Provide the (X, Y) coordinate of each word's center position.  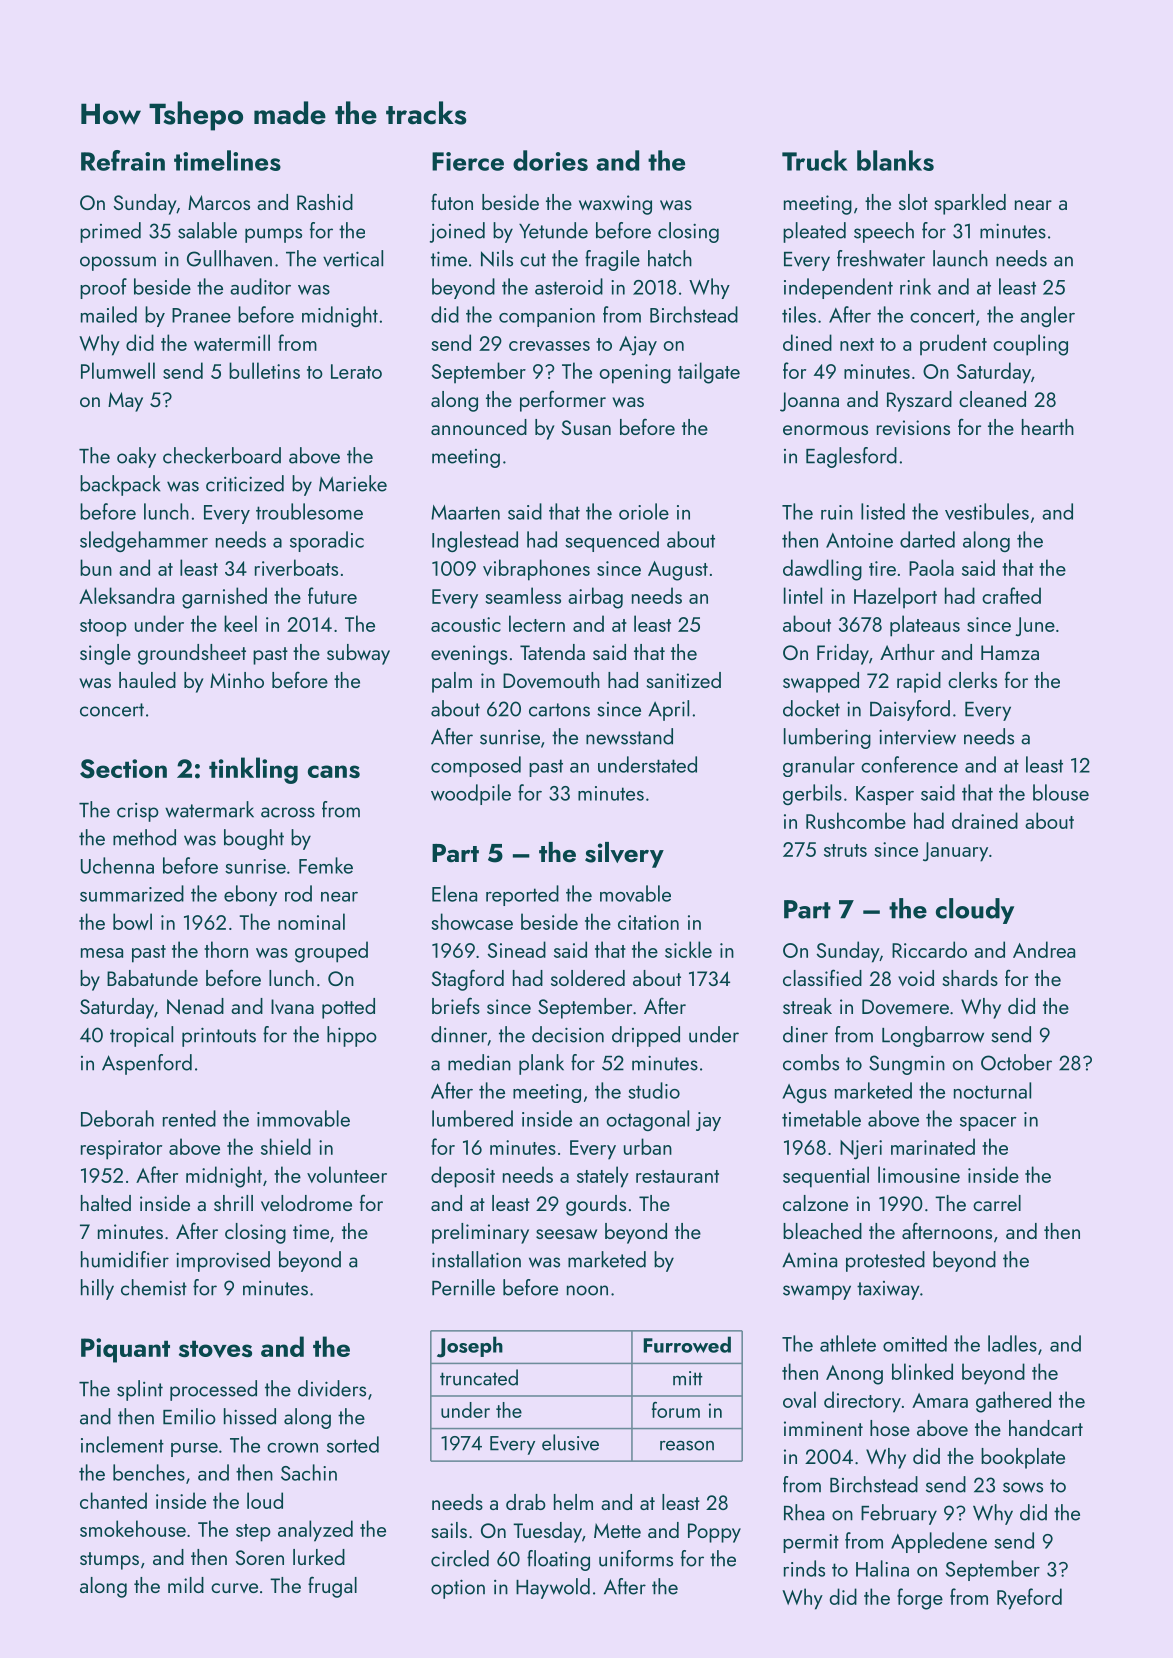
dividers (332, 1388)
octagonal (648, 1120)
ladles (1012, 1343)
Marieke (353, 483)
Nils (497, 258)
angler (1047, 316)
